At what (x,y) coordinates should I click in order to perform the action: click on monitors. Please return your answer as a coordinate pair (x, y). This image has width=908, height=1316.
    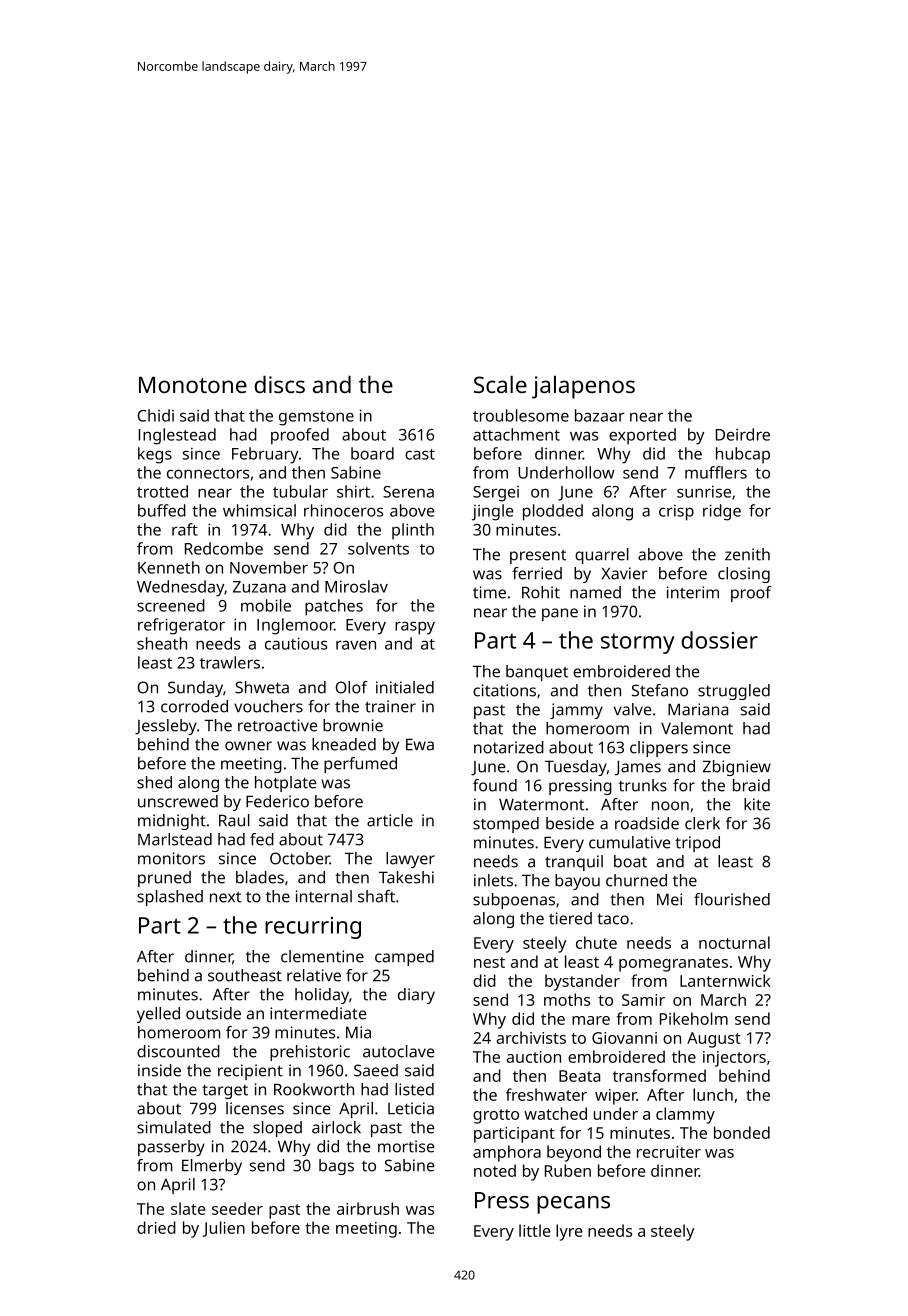
    Looking at the image, I should click on (171, 858).
